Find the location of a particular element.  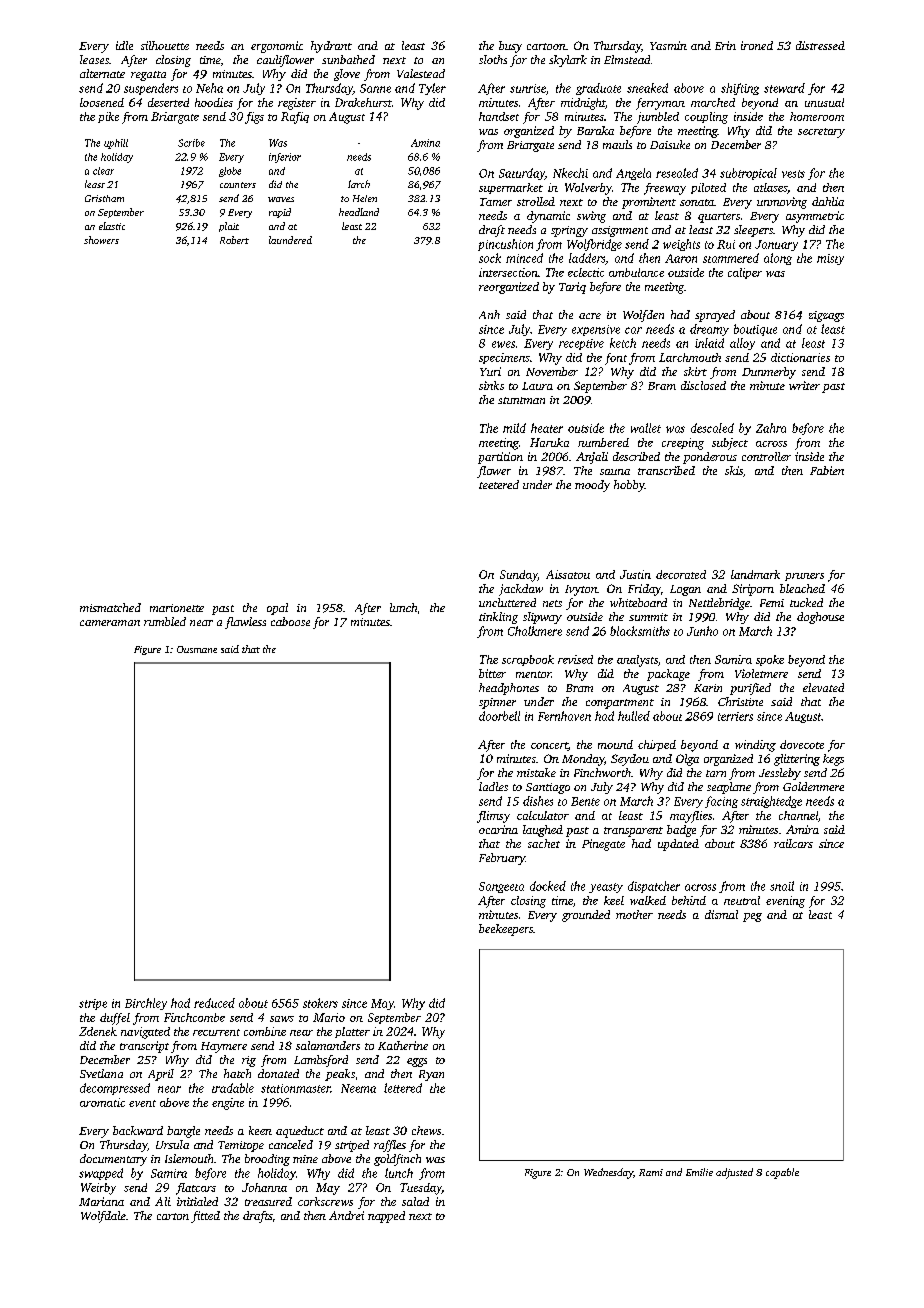

Fabien is located at coordinates (827, 470).
